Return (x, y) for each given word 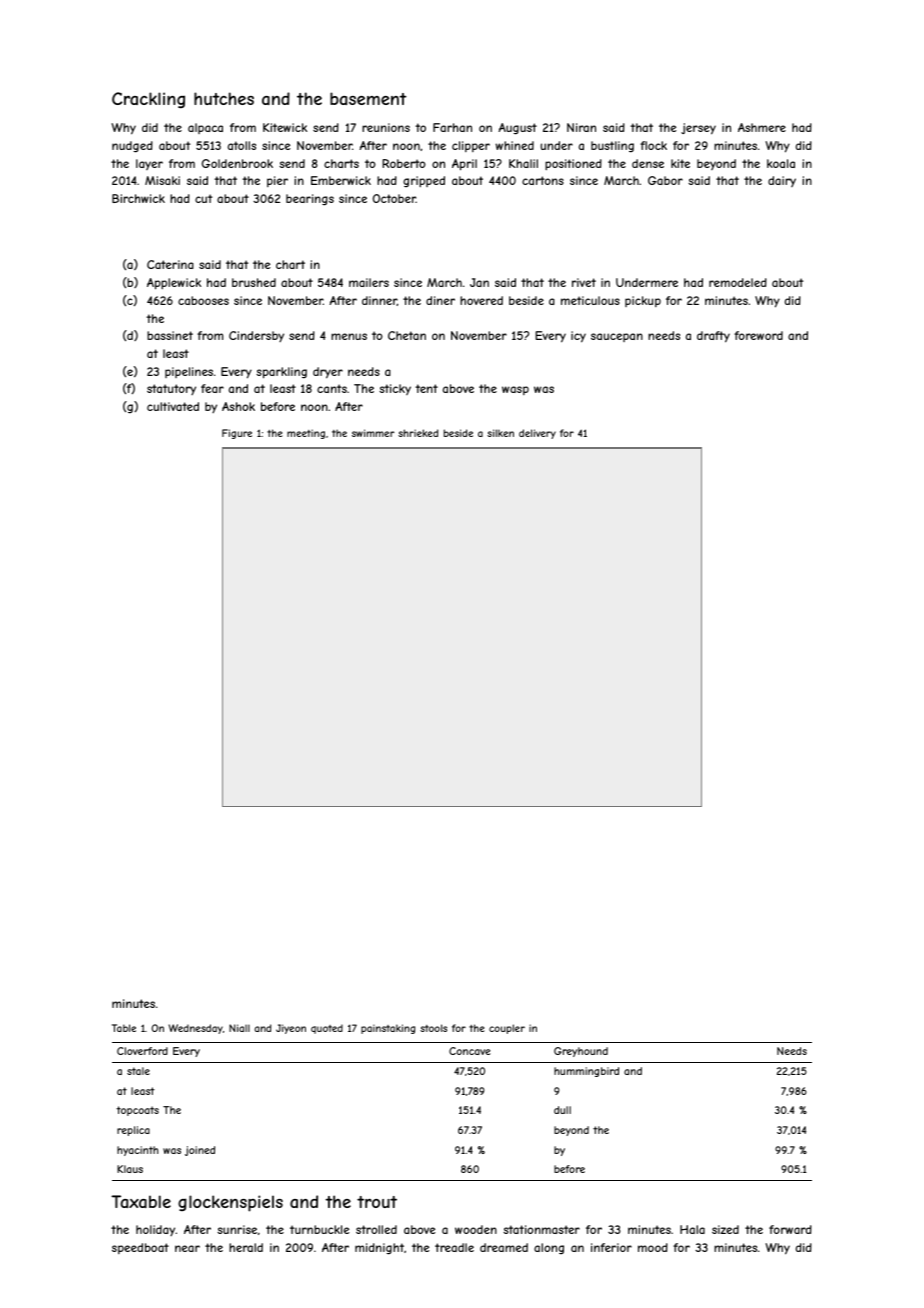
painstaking (388, 1029)
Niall (239, 1028)
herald (246, 1247)
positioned (573, 165)
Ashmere (762, 127)
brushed (254, 282)
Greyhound (581, 1052)
